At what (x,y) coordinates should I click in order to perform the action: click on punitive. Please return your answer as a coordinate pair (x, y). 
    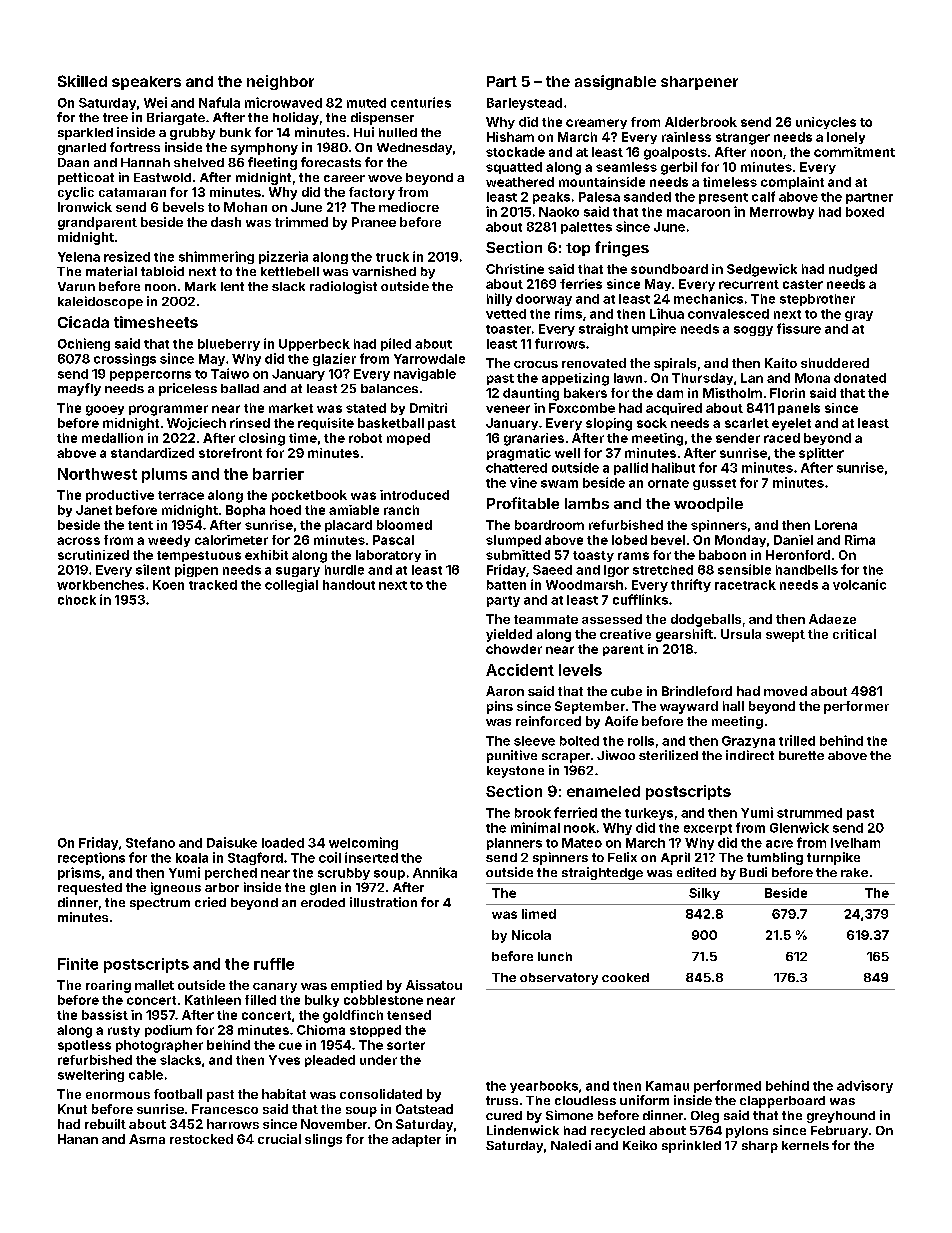
    Looking at the image, I should click on (512, 756).
